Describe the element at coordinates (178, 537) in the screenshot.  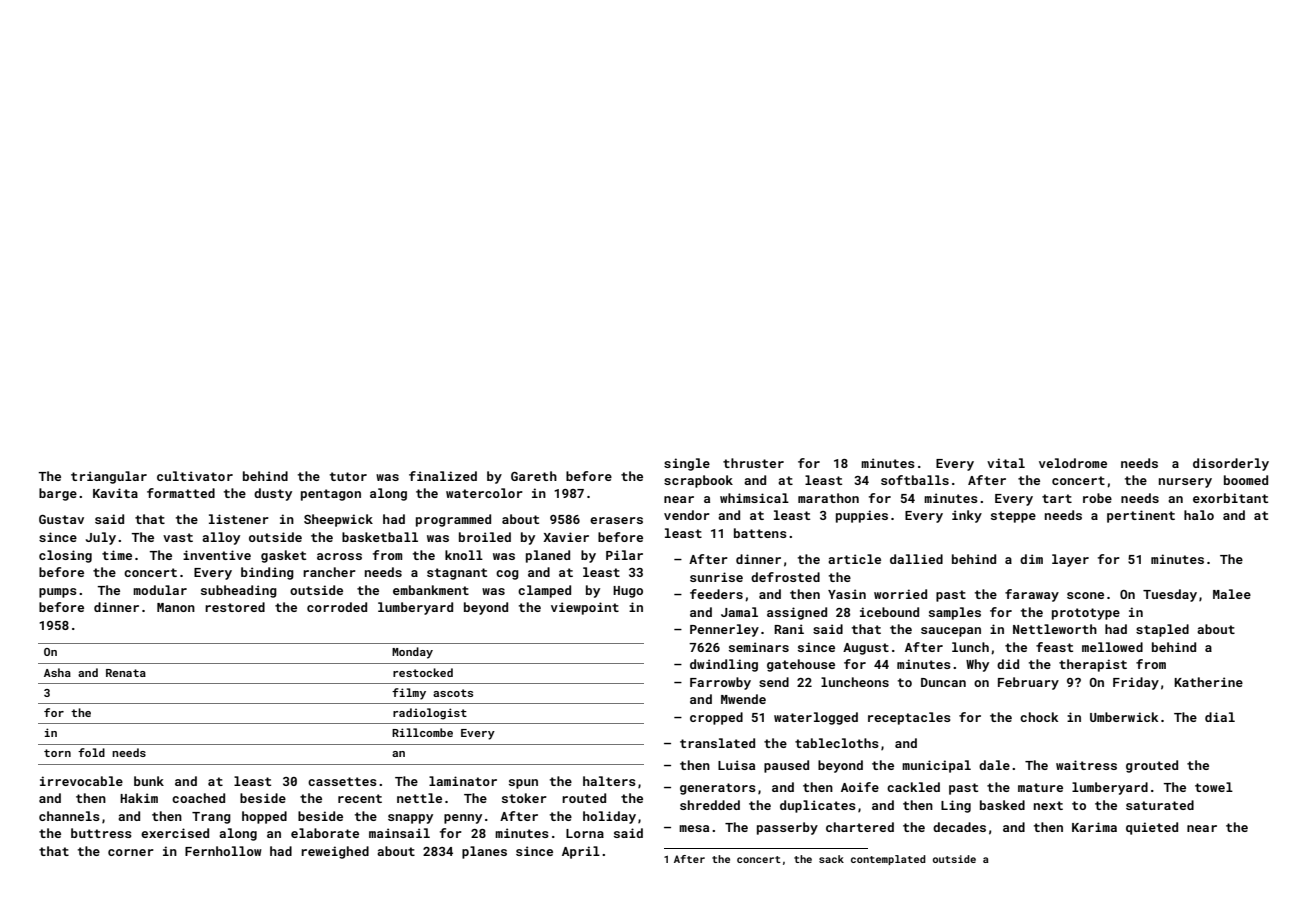
I see `vast` at that location.
